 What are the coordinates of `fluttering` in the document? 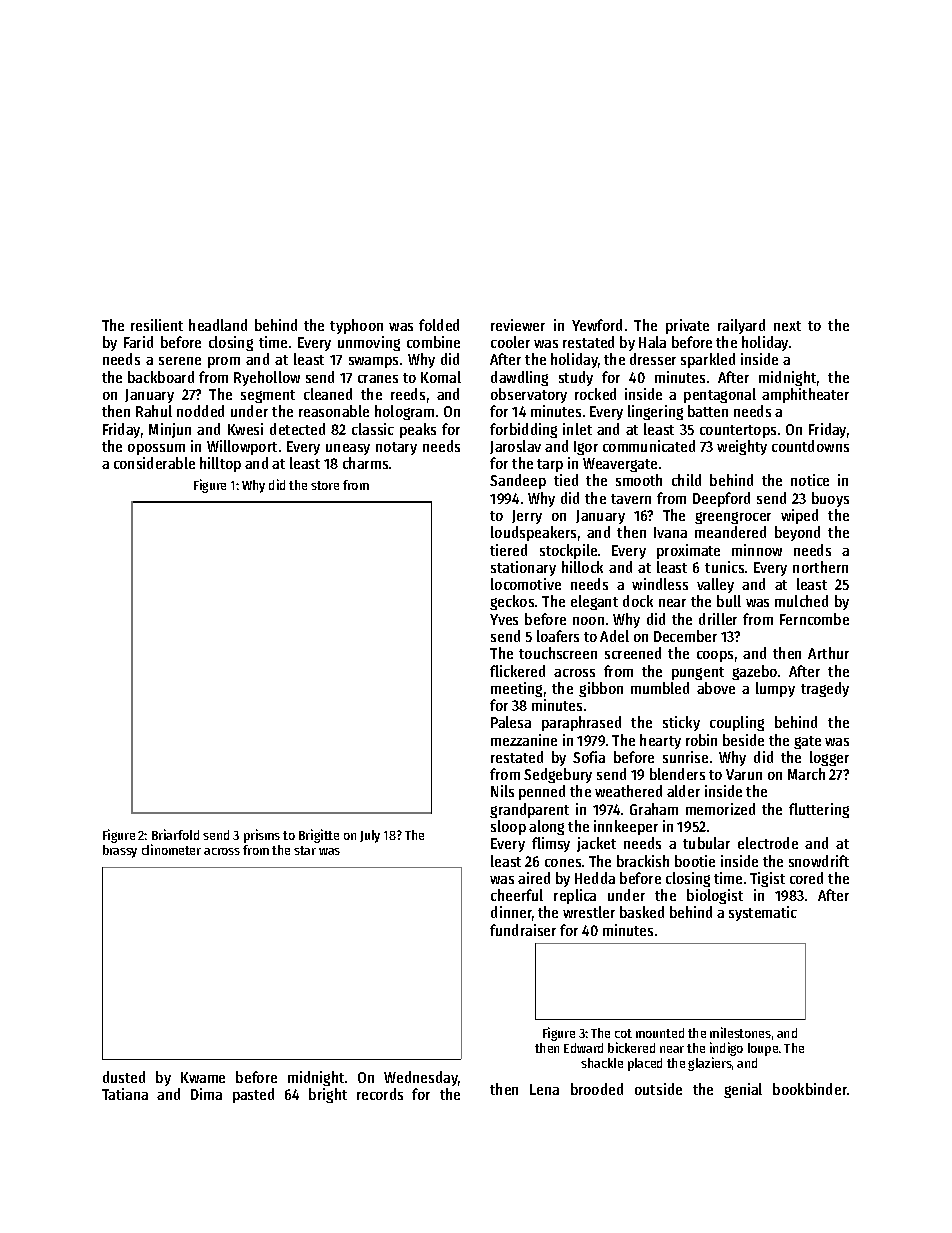 It's located at (819, 810).
